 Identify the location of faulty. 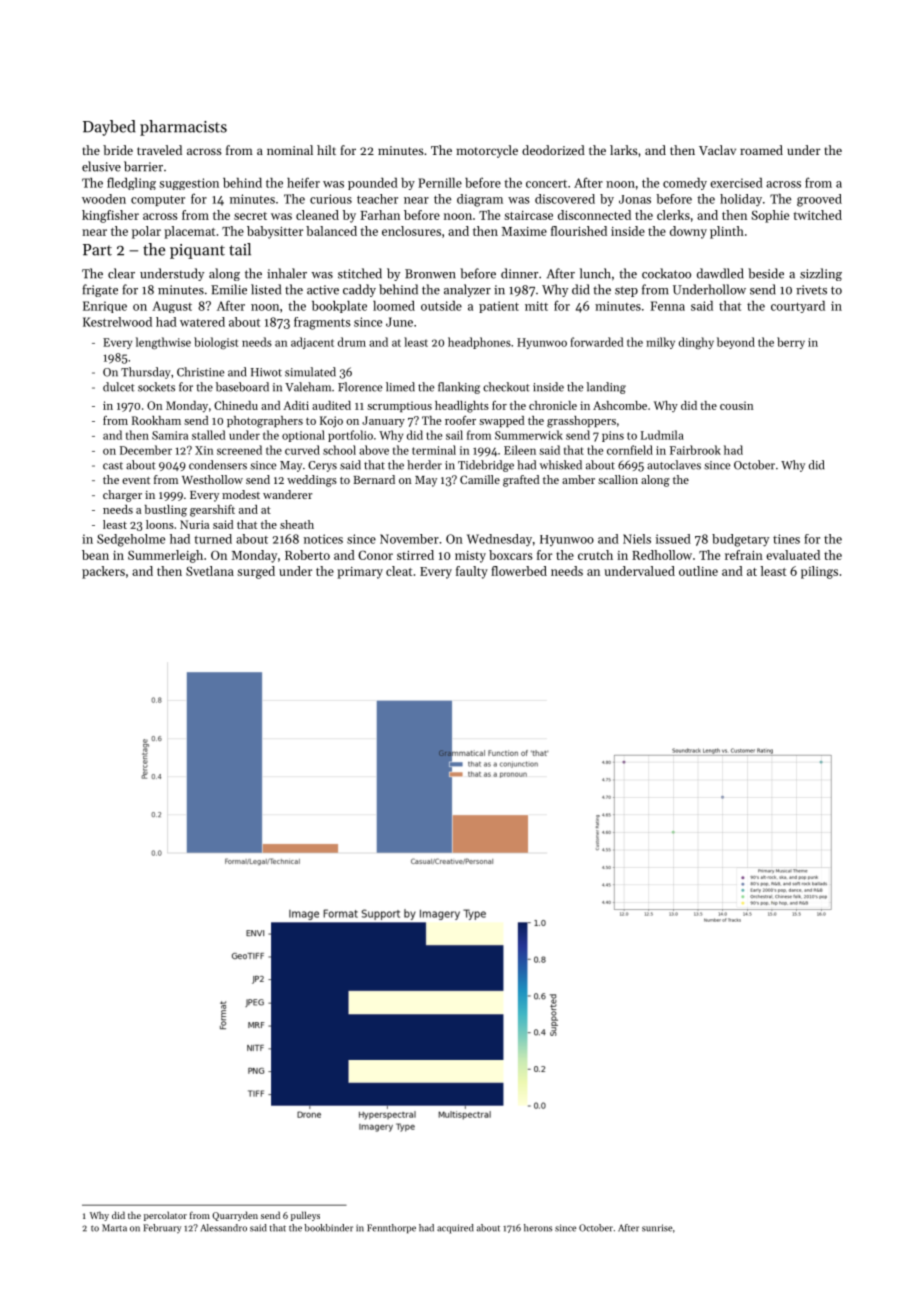
(472, 572).
